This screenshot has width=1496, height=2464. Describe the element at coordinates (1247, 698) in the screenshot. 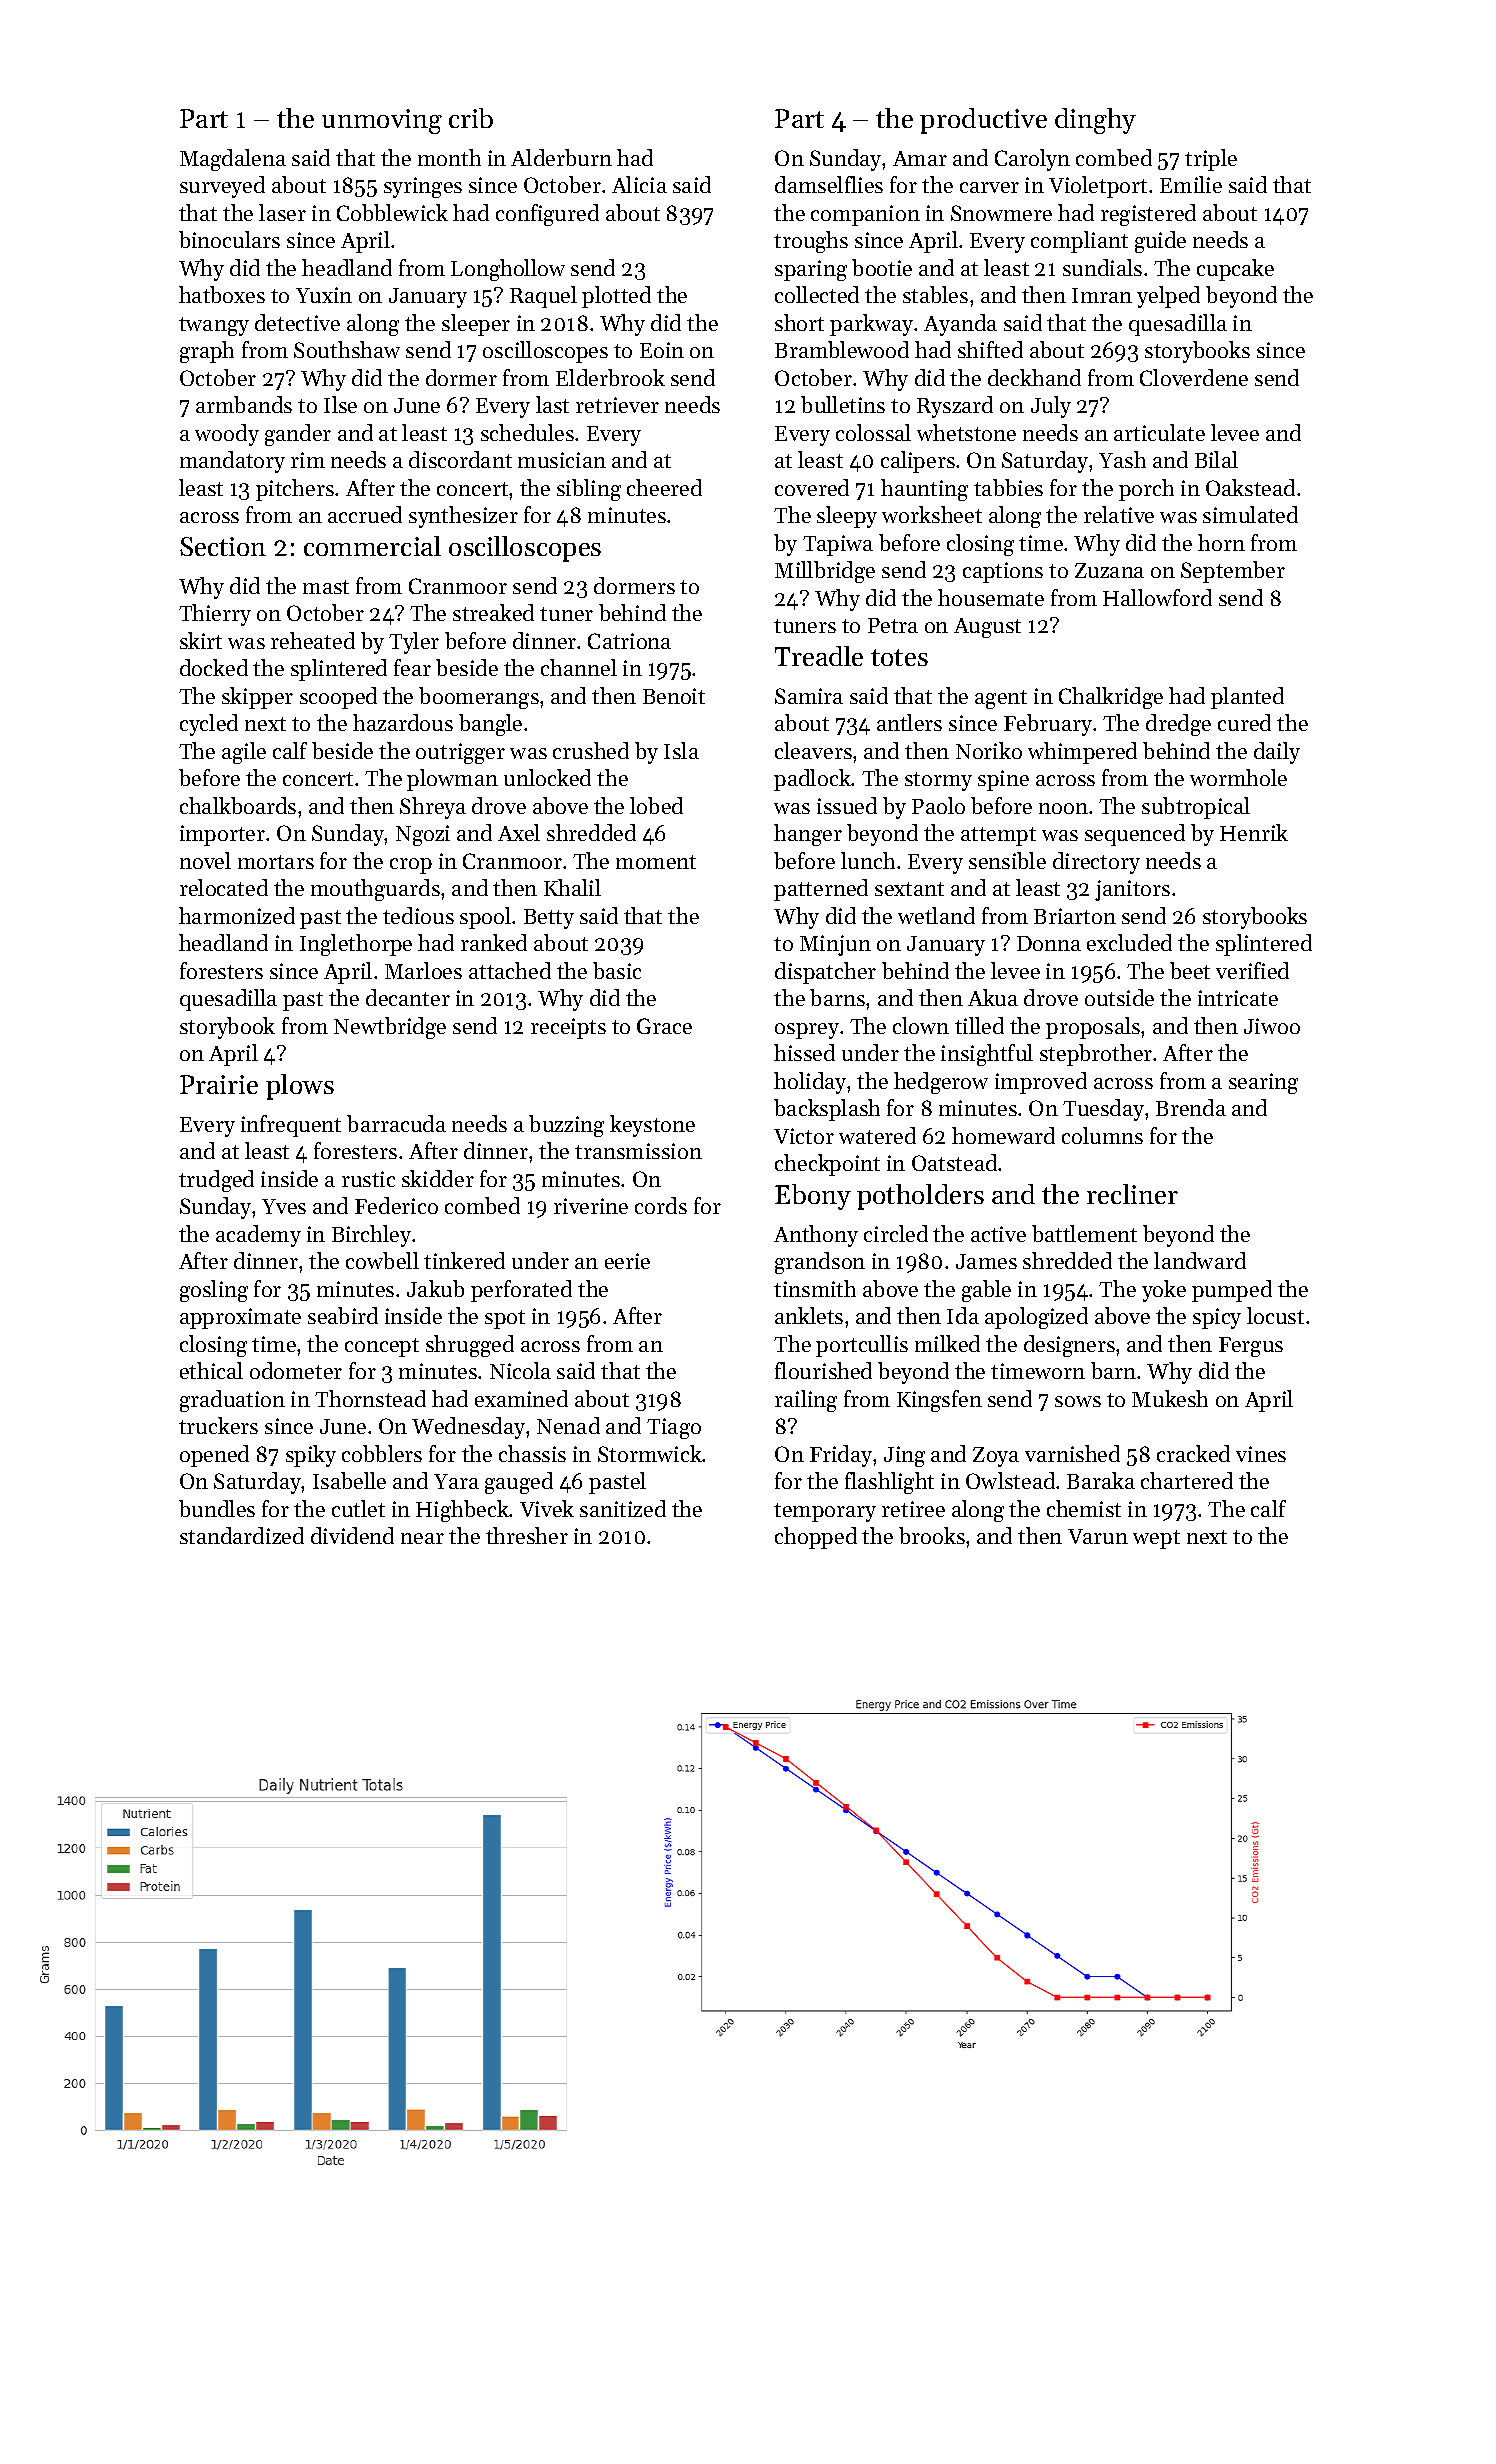

I see `planted` at that location.
